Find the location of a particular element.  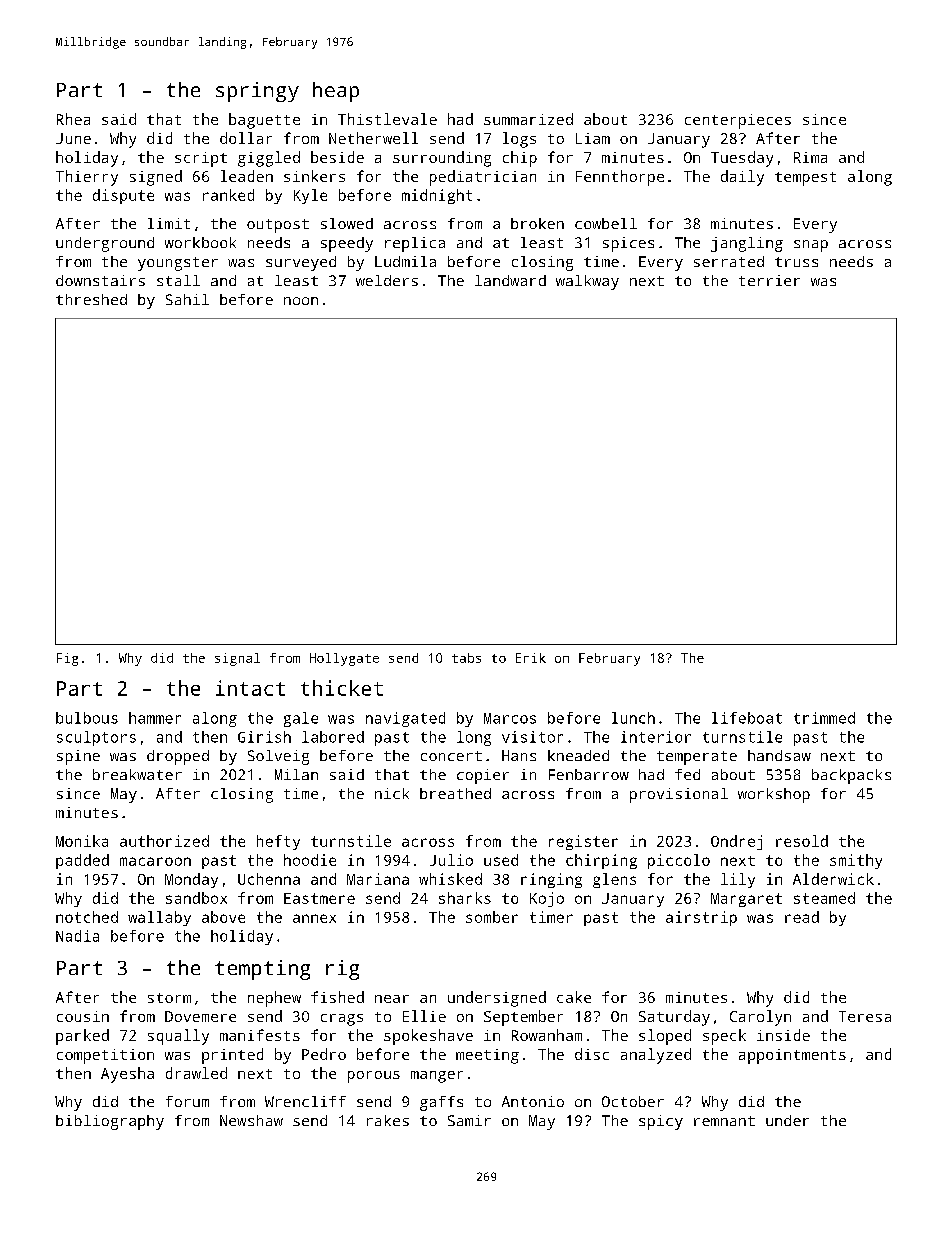

Newshaw is located at coordinates (251, 1120).
